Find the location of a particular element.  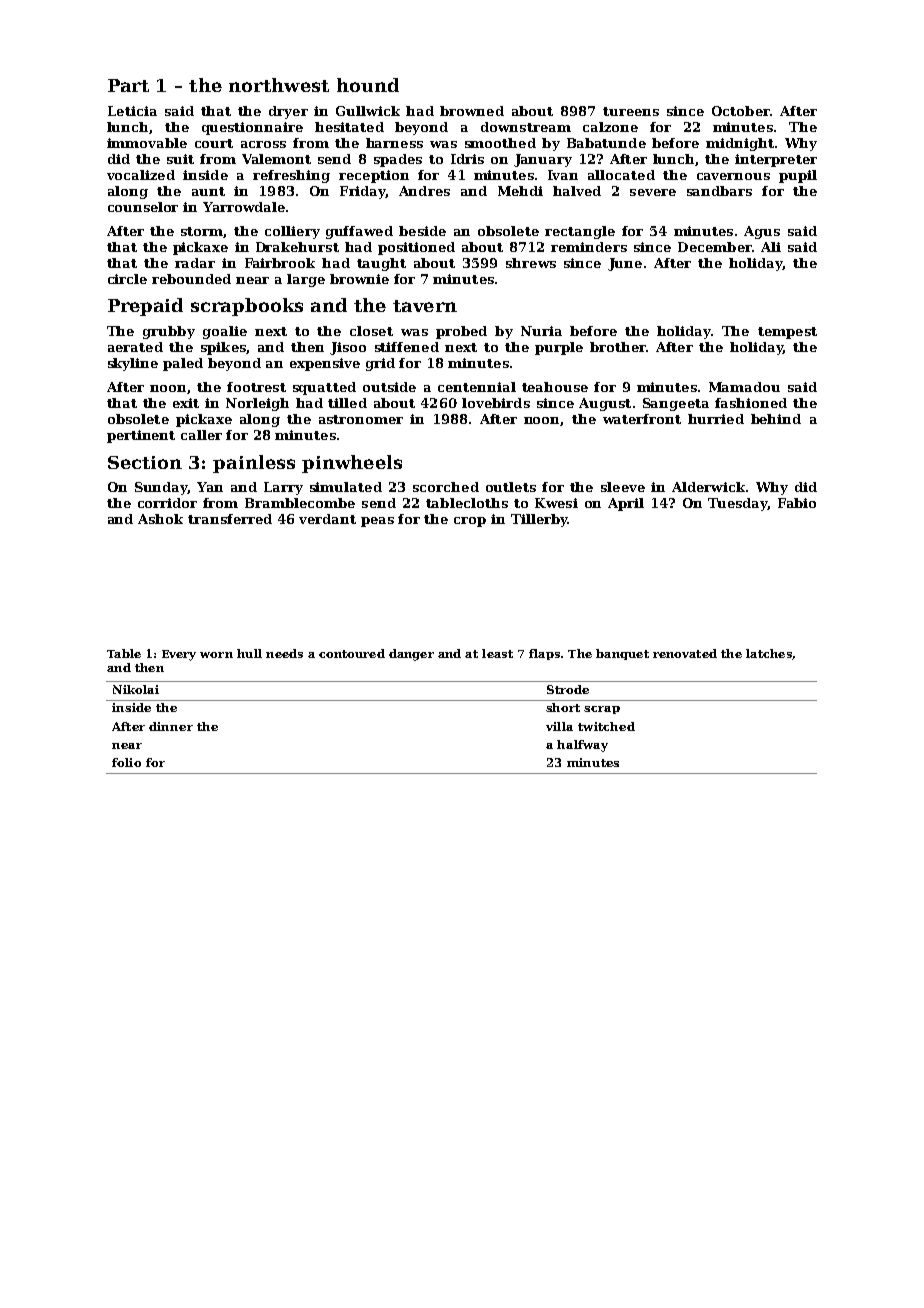

October is located at coordinates (741, 111).
